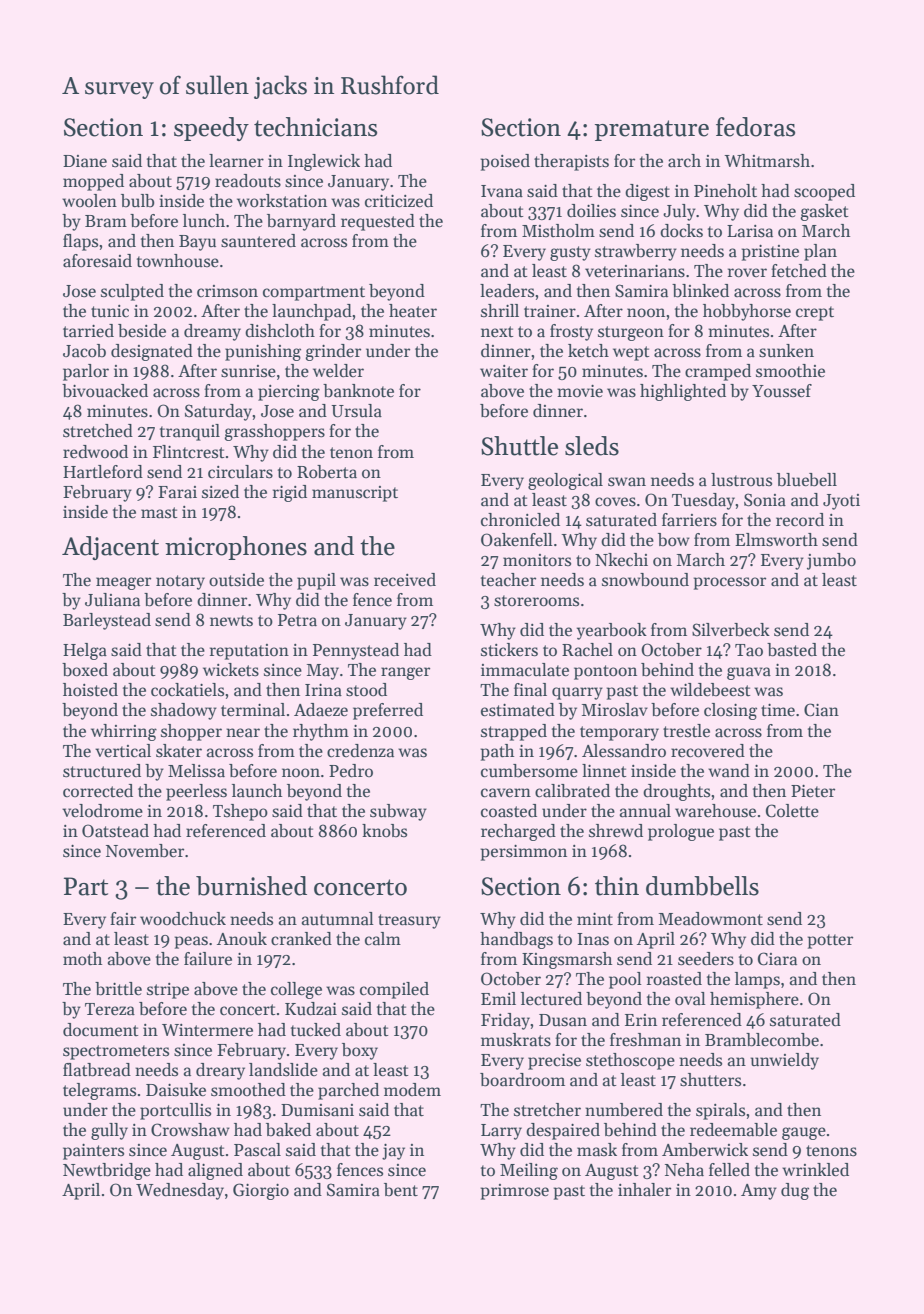 Image resolution: width=924 pixels, height=1314 pixels. What do you see at coordinates (652, 130) in the image?
I see `premature` at bounding box center [652, 130].
